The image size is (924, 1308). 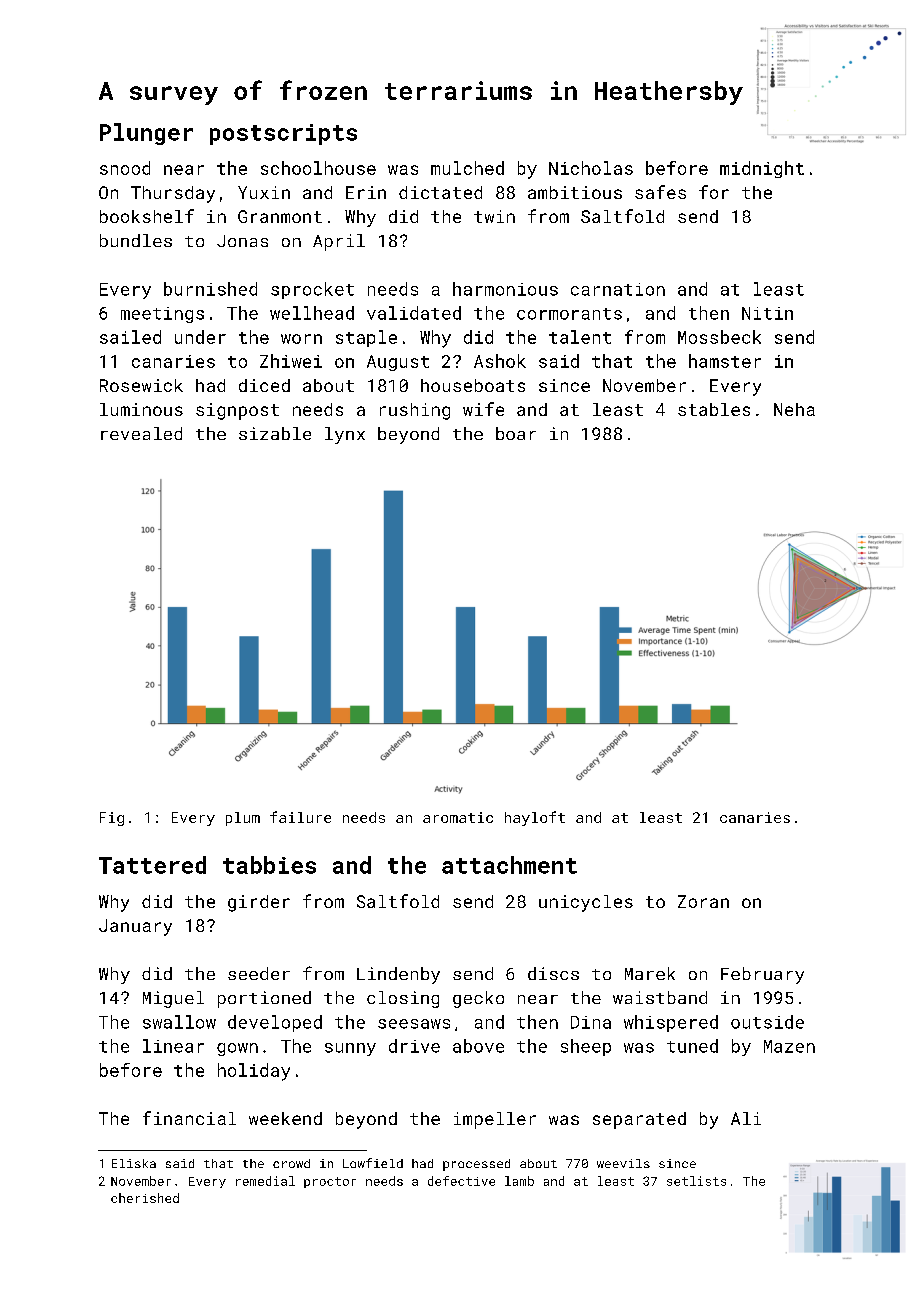 I want to click on above, so click(x=478, y=1046).
